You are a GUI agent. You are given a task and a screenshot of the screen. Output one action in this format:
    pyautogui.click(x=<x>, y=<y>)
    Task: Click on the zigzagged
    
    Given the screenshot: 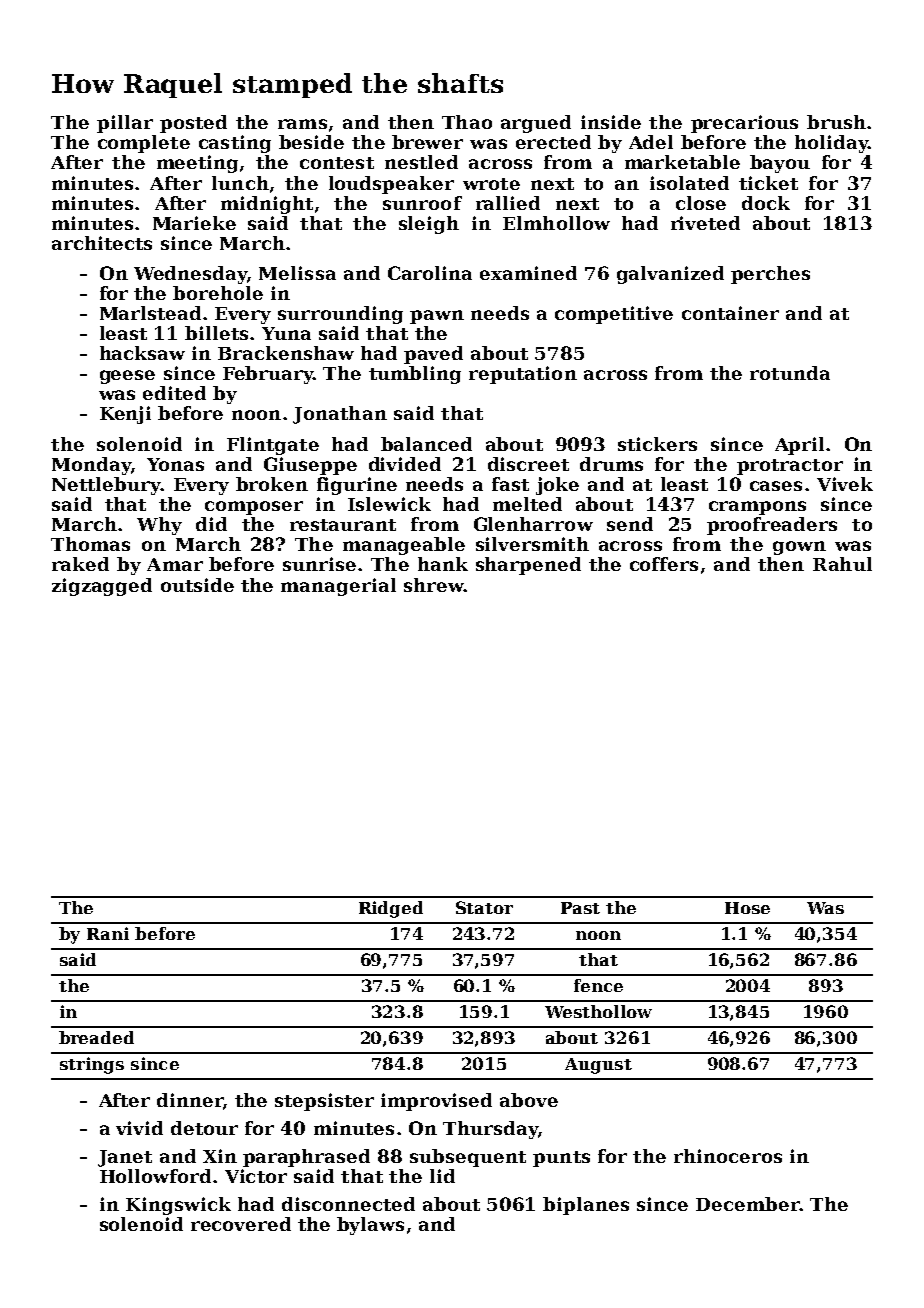 What is the action you would take?
    pyautogui.click(x=102, y=587)
